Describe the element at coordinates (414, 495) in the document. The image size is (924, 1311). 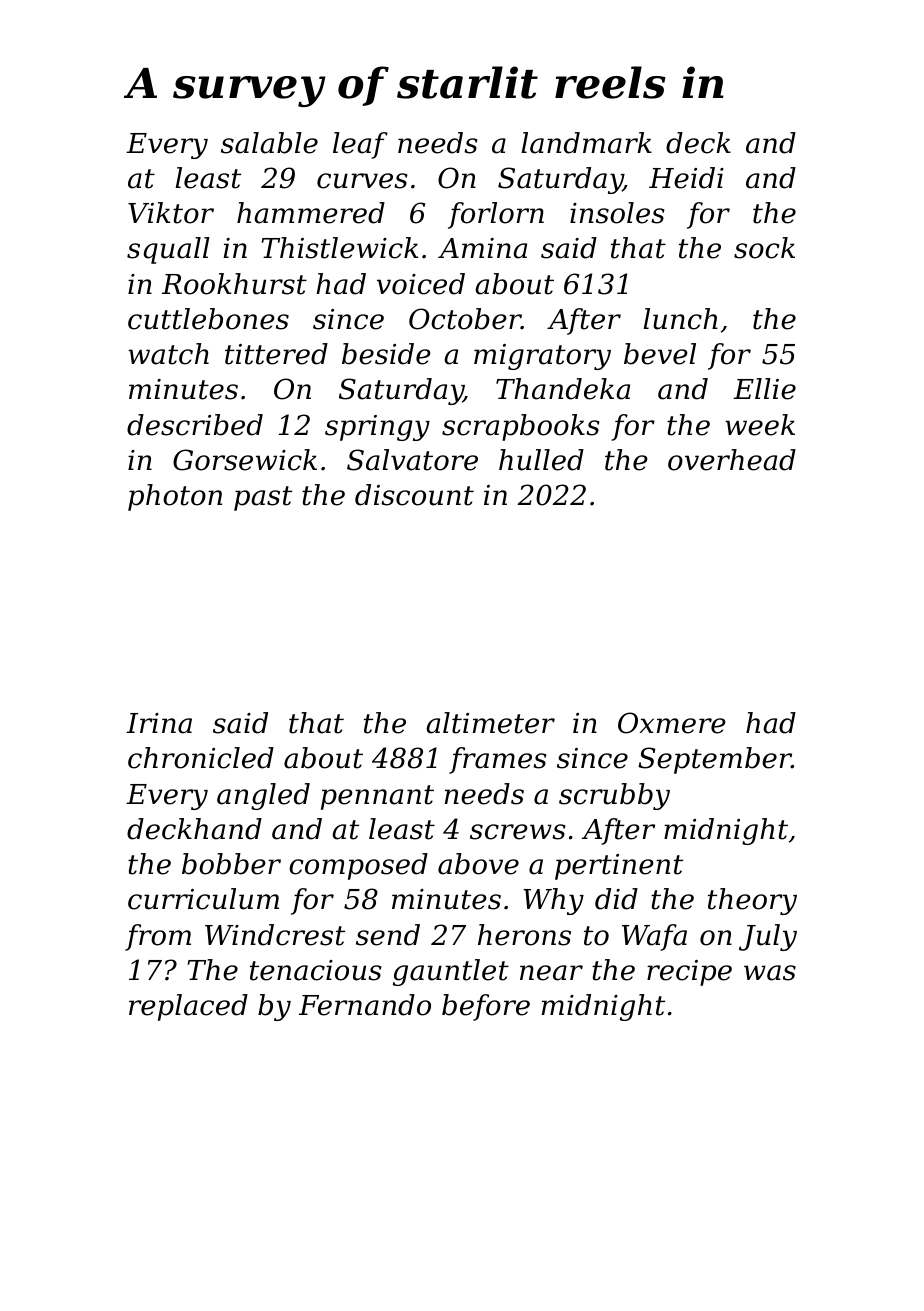
I see `discount` at that location.
